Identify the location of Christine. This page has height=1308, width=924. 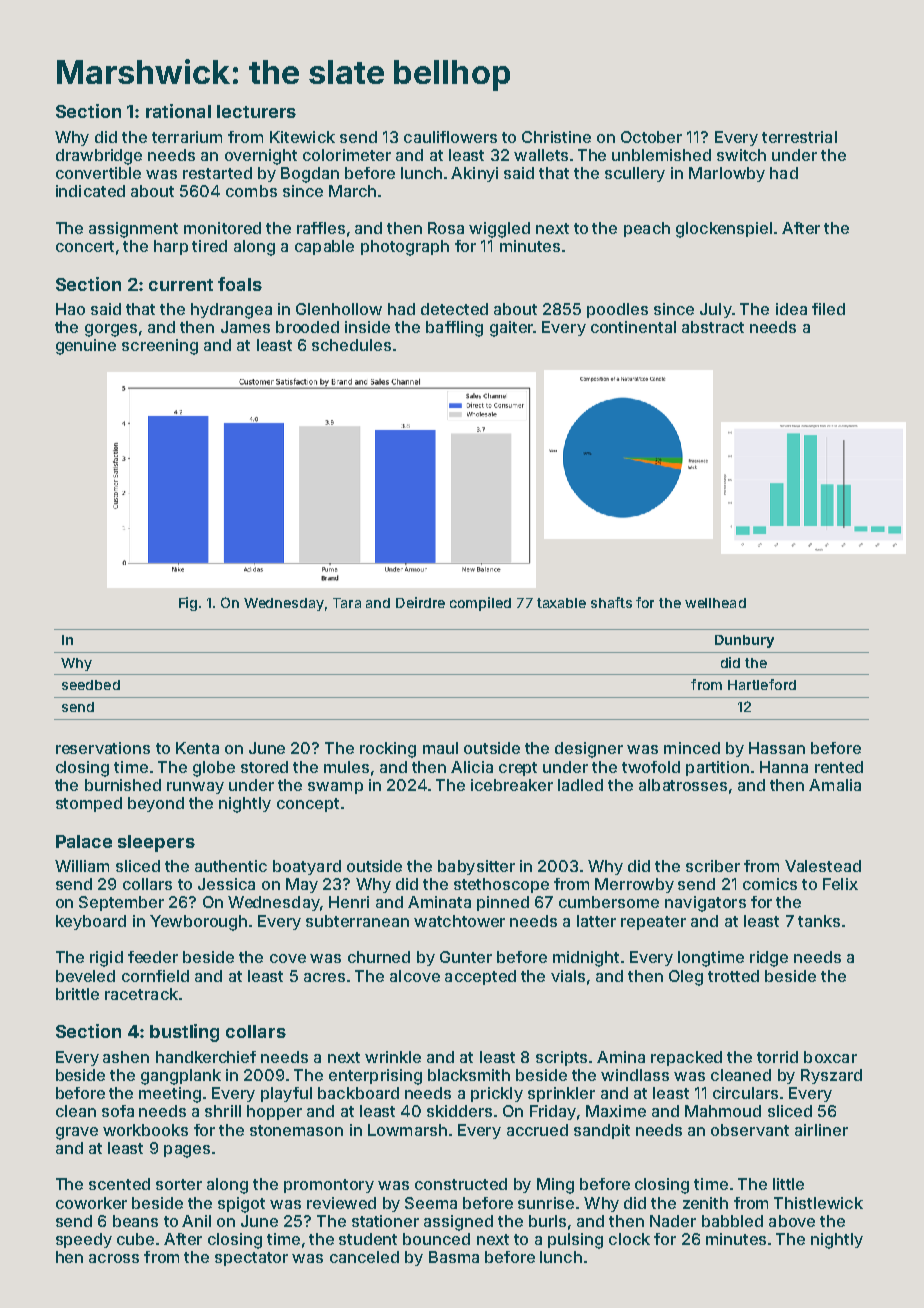
(556, 137).
